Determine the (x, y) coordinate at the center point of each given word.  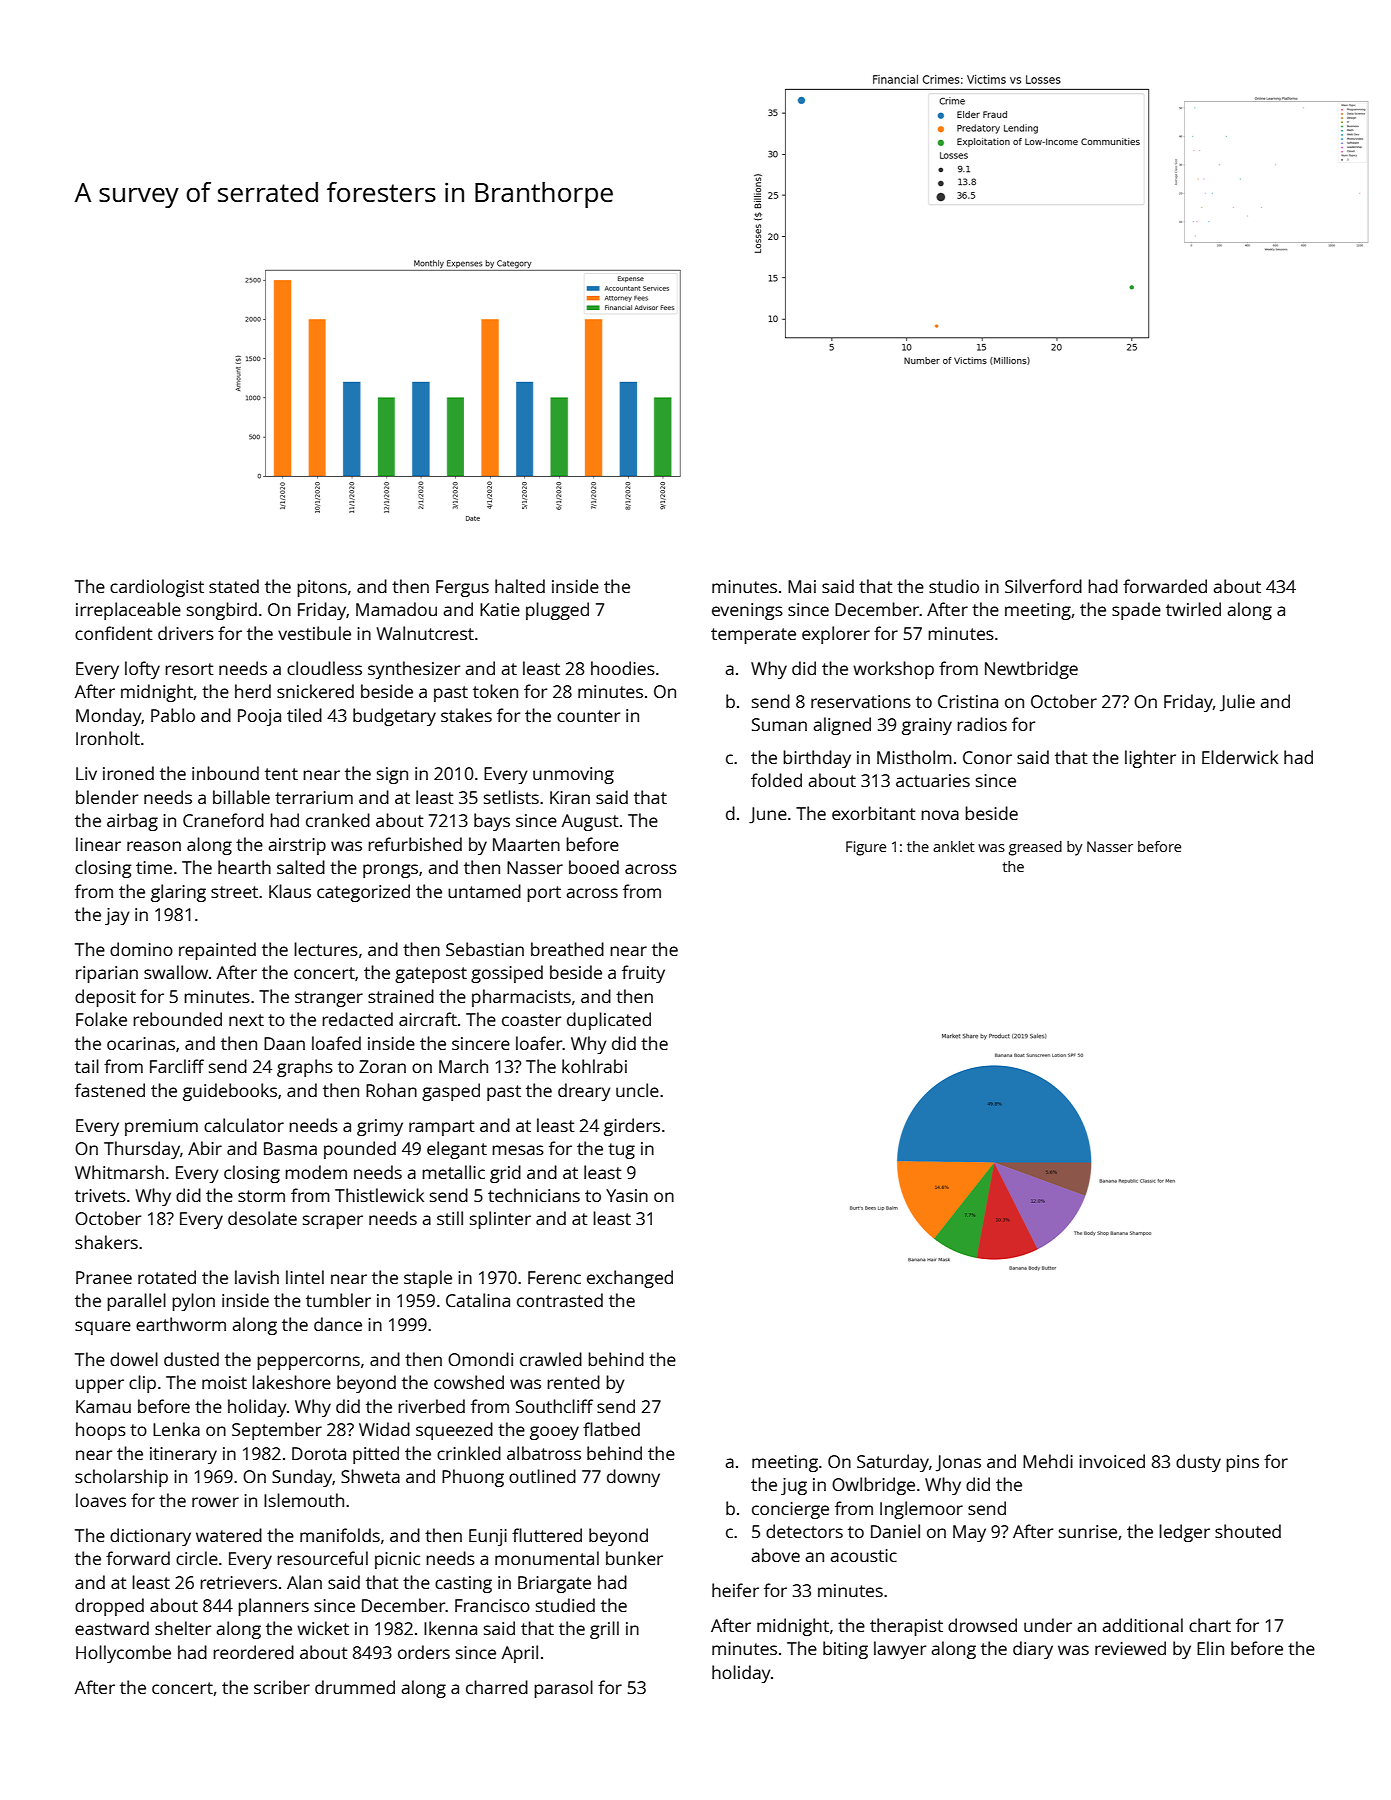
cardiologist (157, 588)
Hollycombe (123, 1654)
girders (632, 1127)
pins (1242, 1463)
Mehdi (1048, 1461)
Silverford (1043, 586)
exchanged (630, 1279)
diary (1033, 1650)
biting (845, 1650)
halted (520, 586)
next (246, 1020)
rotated (167, 1277)
